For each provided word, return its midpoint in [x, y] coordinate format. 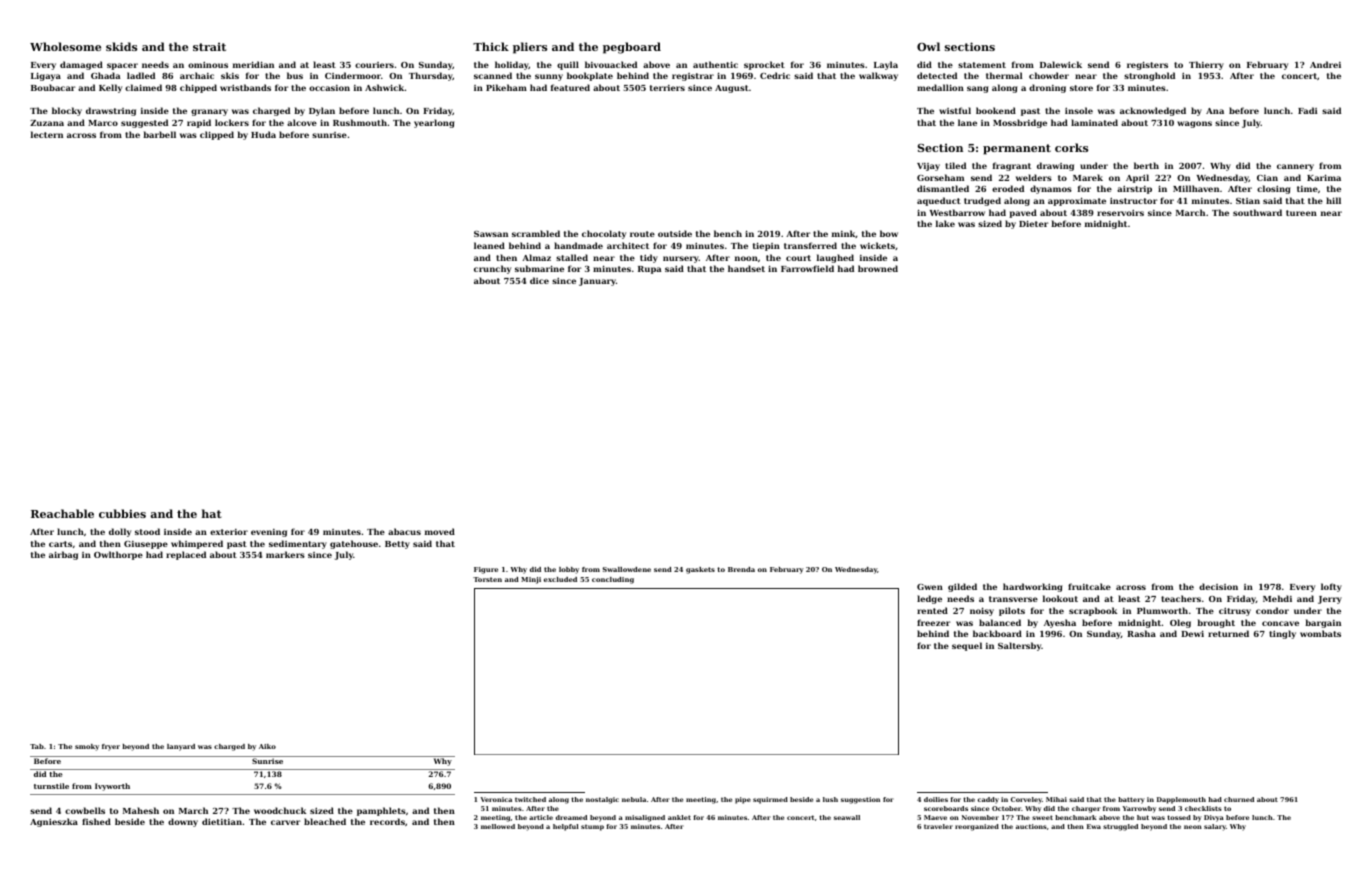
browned [878, 268]
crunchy [492, 269]
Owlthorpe [118, 555]
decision [1218, 586]
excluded [560, 579]
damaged [81, 65]
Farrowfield [807, 268]
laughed [835, 258]
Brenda [741, 569]
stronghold [1149, 76]
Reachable [62, 513]
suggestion [860, 800]
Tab [37, 746]
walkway [878, 76]
